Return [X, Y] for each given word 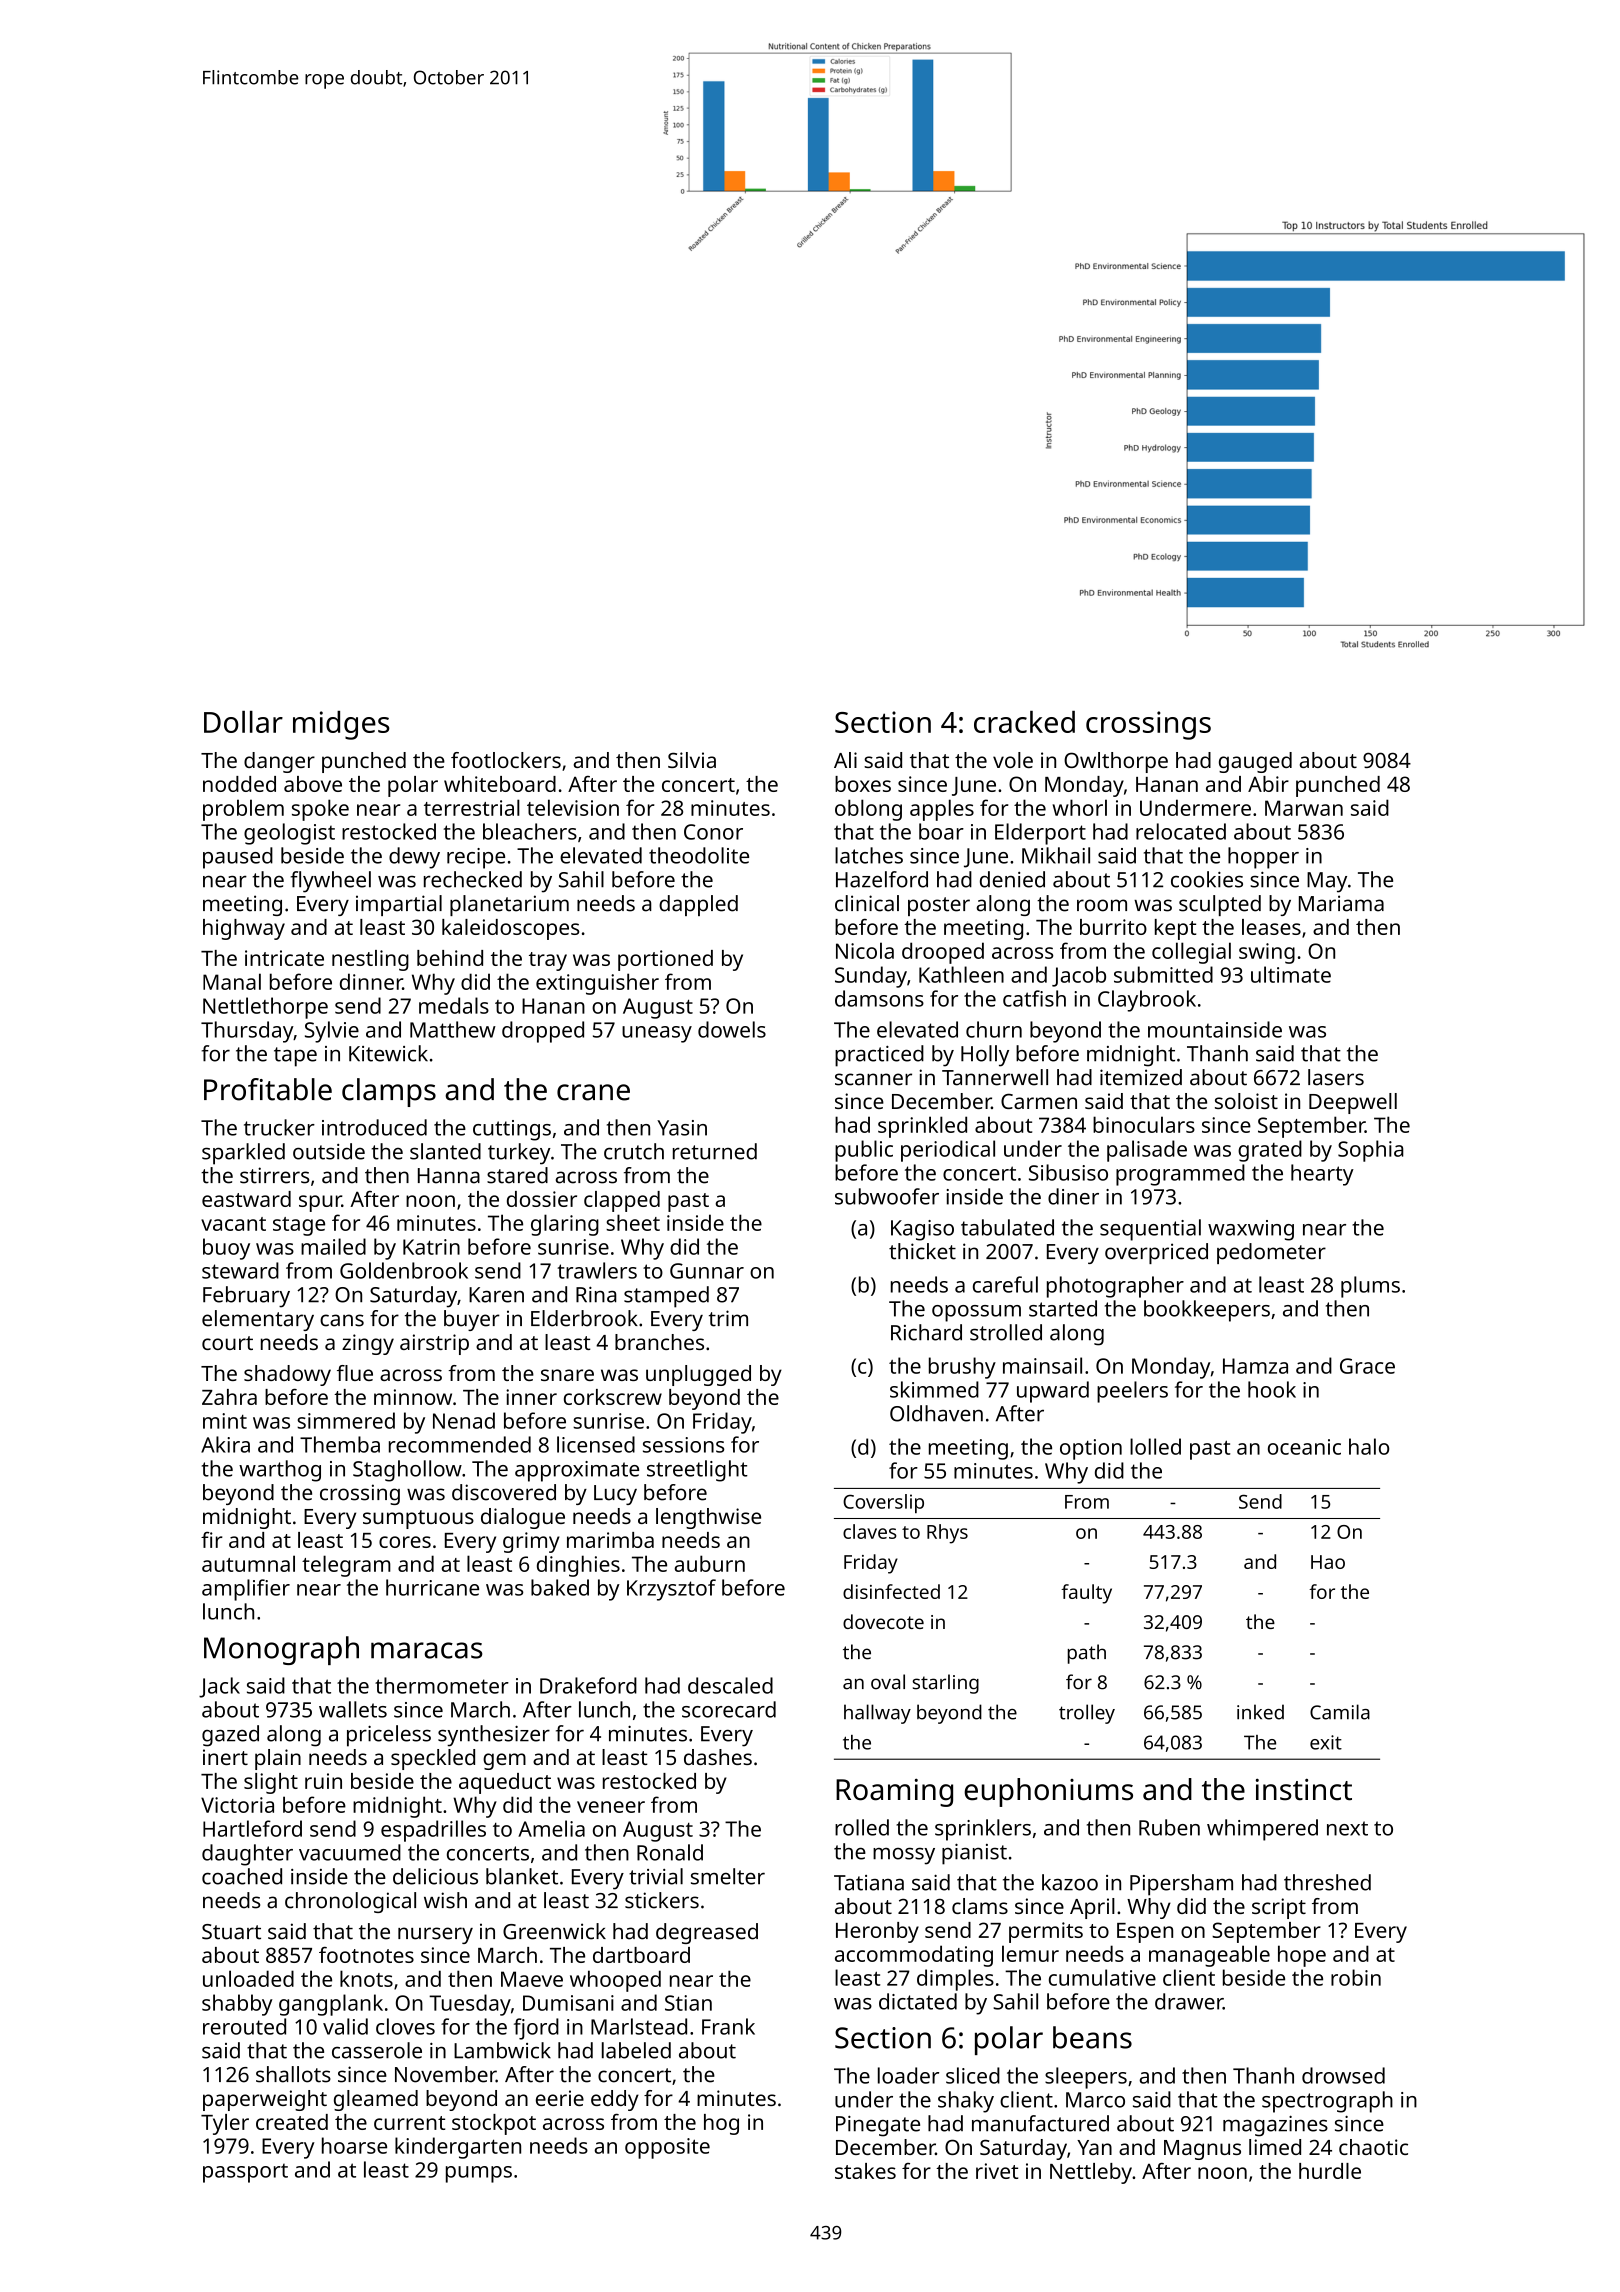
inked [1260, 1712]
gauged [1255, 762]
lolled [1155, 1446]
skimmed [934, 1389]
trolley [1087, 1714]
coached [242, 1876]
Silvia [692, 760]
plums [1370, 1287]
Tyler [225, 2124]
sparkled [243, 1154]
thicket [922, 1251]
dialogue [523, 1518]
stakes [865, 2171]
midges [341, 725]
